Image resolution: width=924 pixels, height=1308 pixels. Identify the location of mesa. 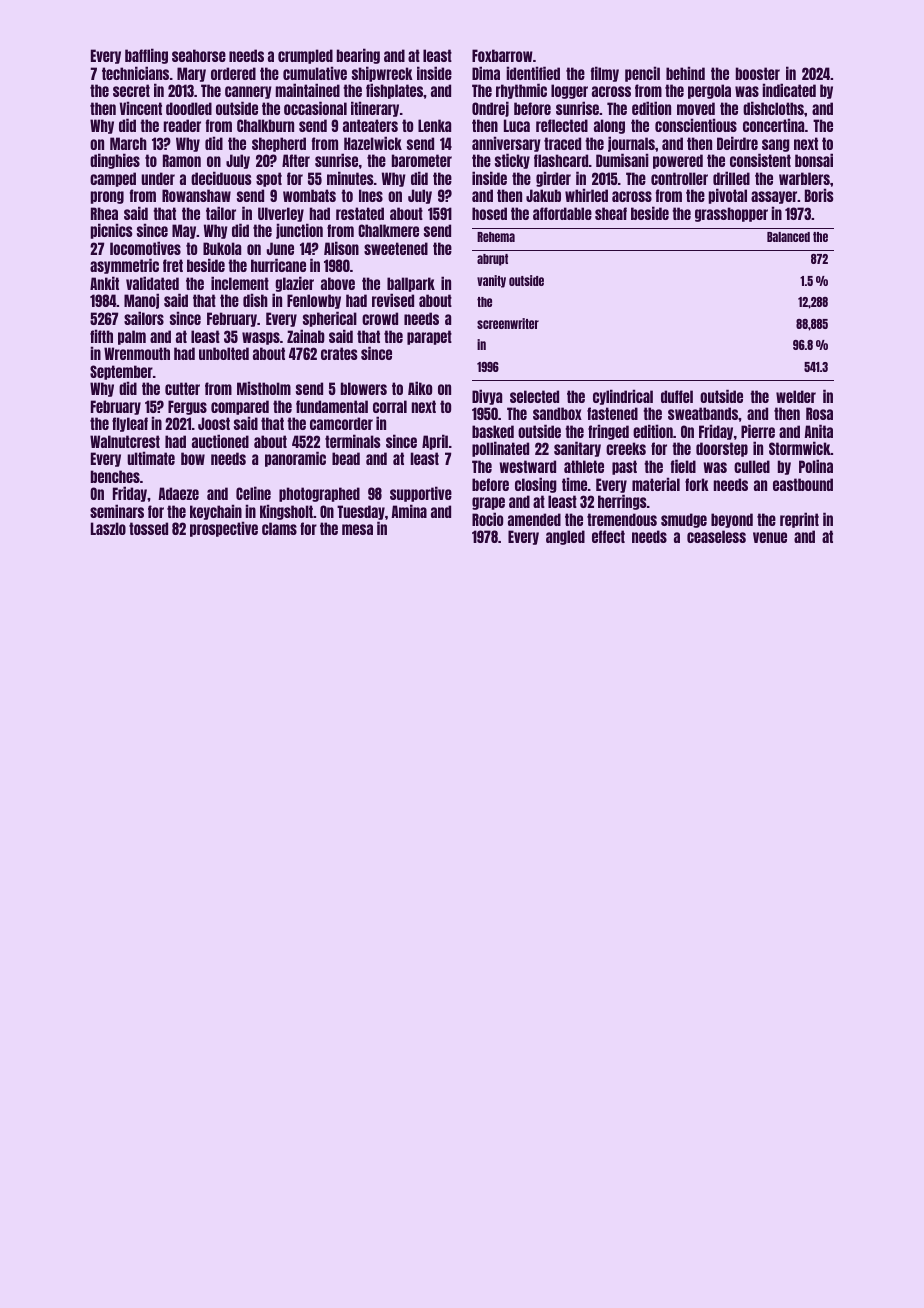
(357, 529).
